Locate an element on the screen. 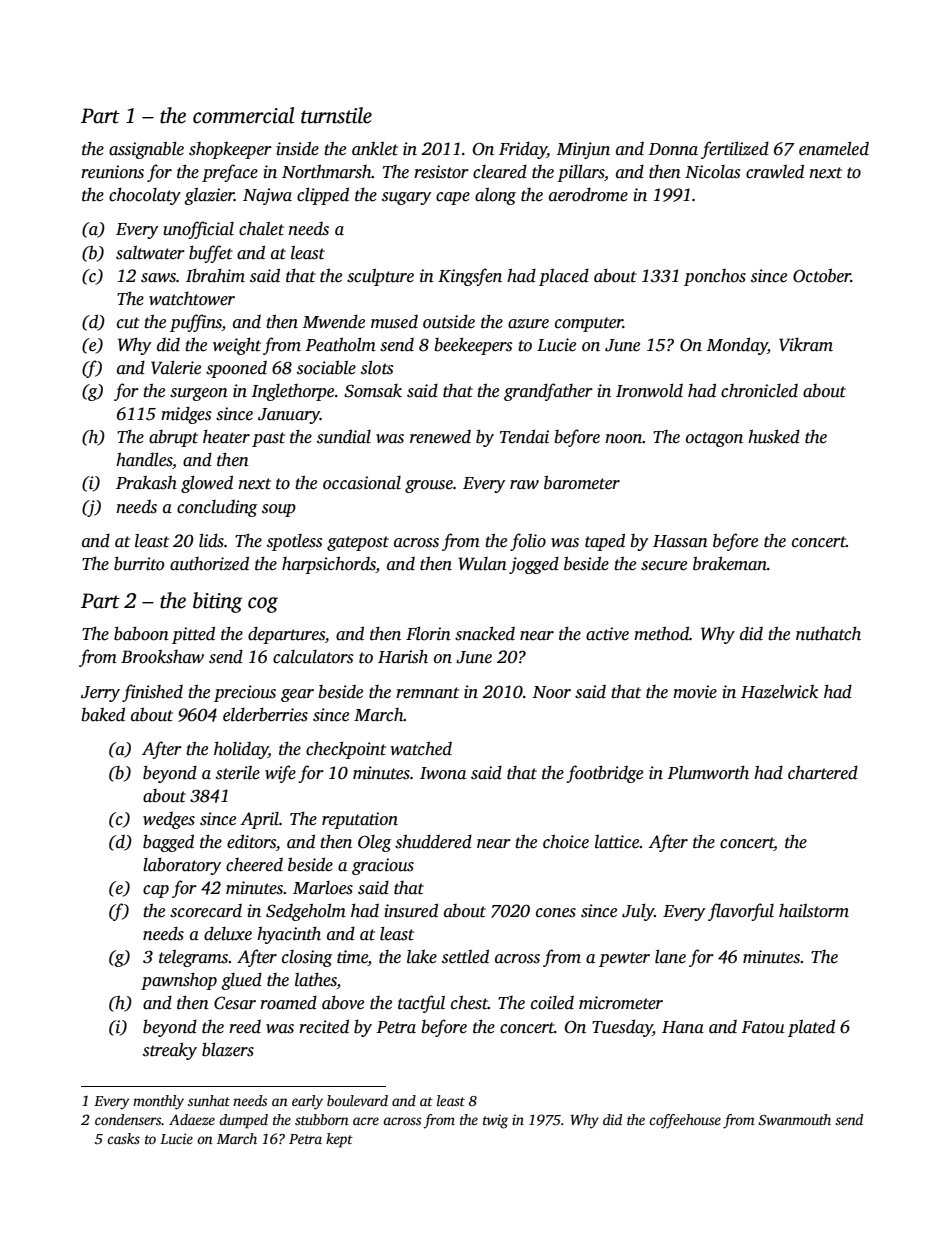 The width and height of the screenshot is (952, 1233). renewed is located at coordinates (440, 437).
